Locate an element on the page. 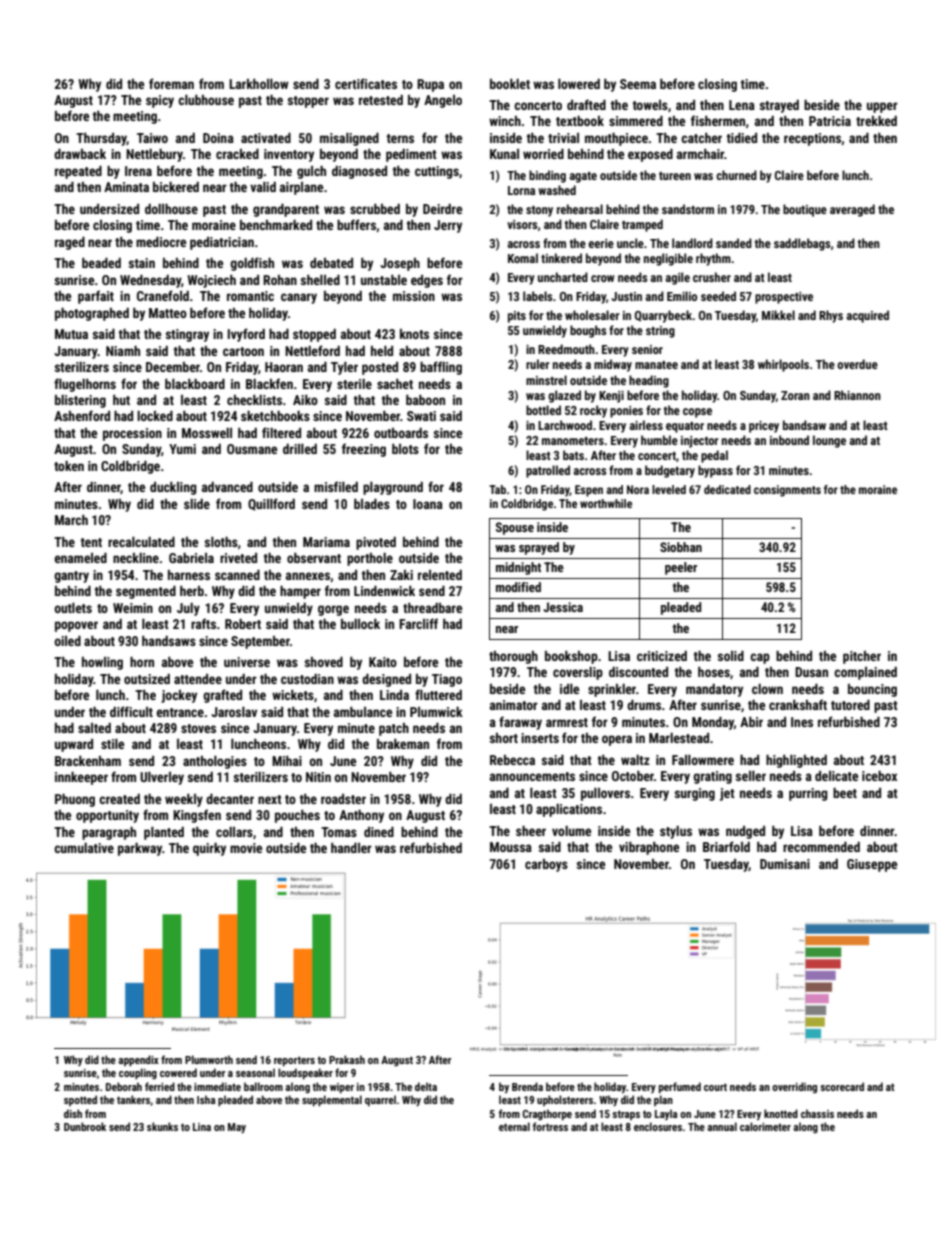 This document has height=1233, width=952. consignments is located at coordinates (787, 491).
